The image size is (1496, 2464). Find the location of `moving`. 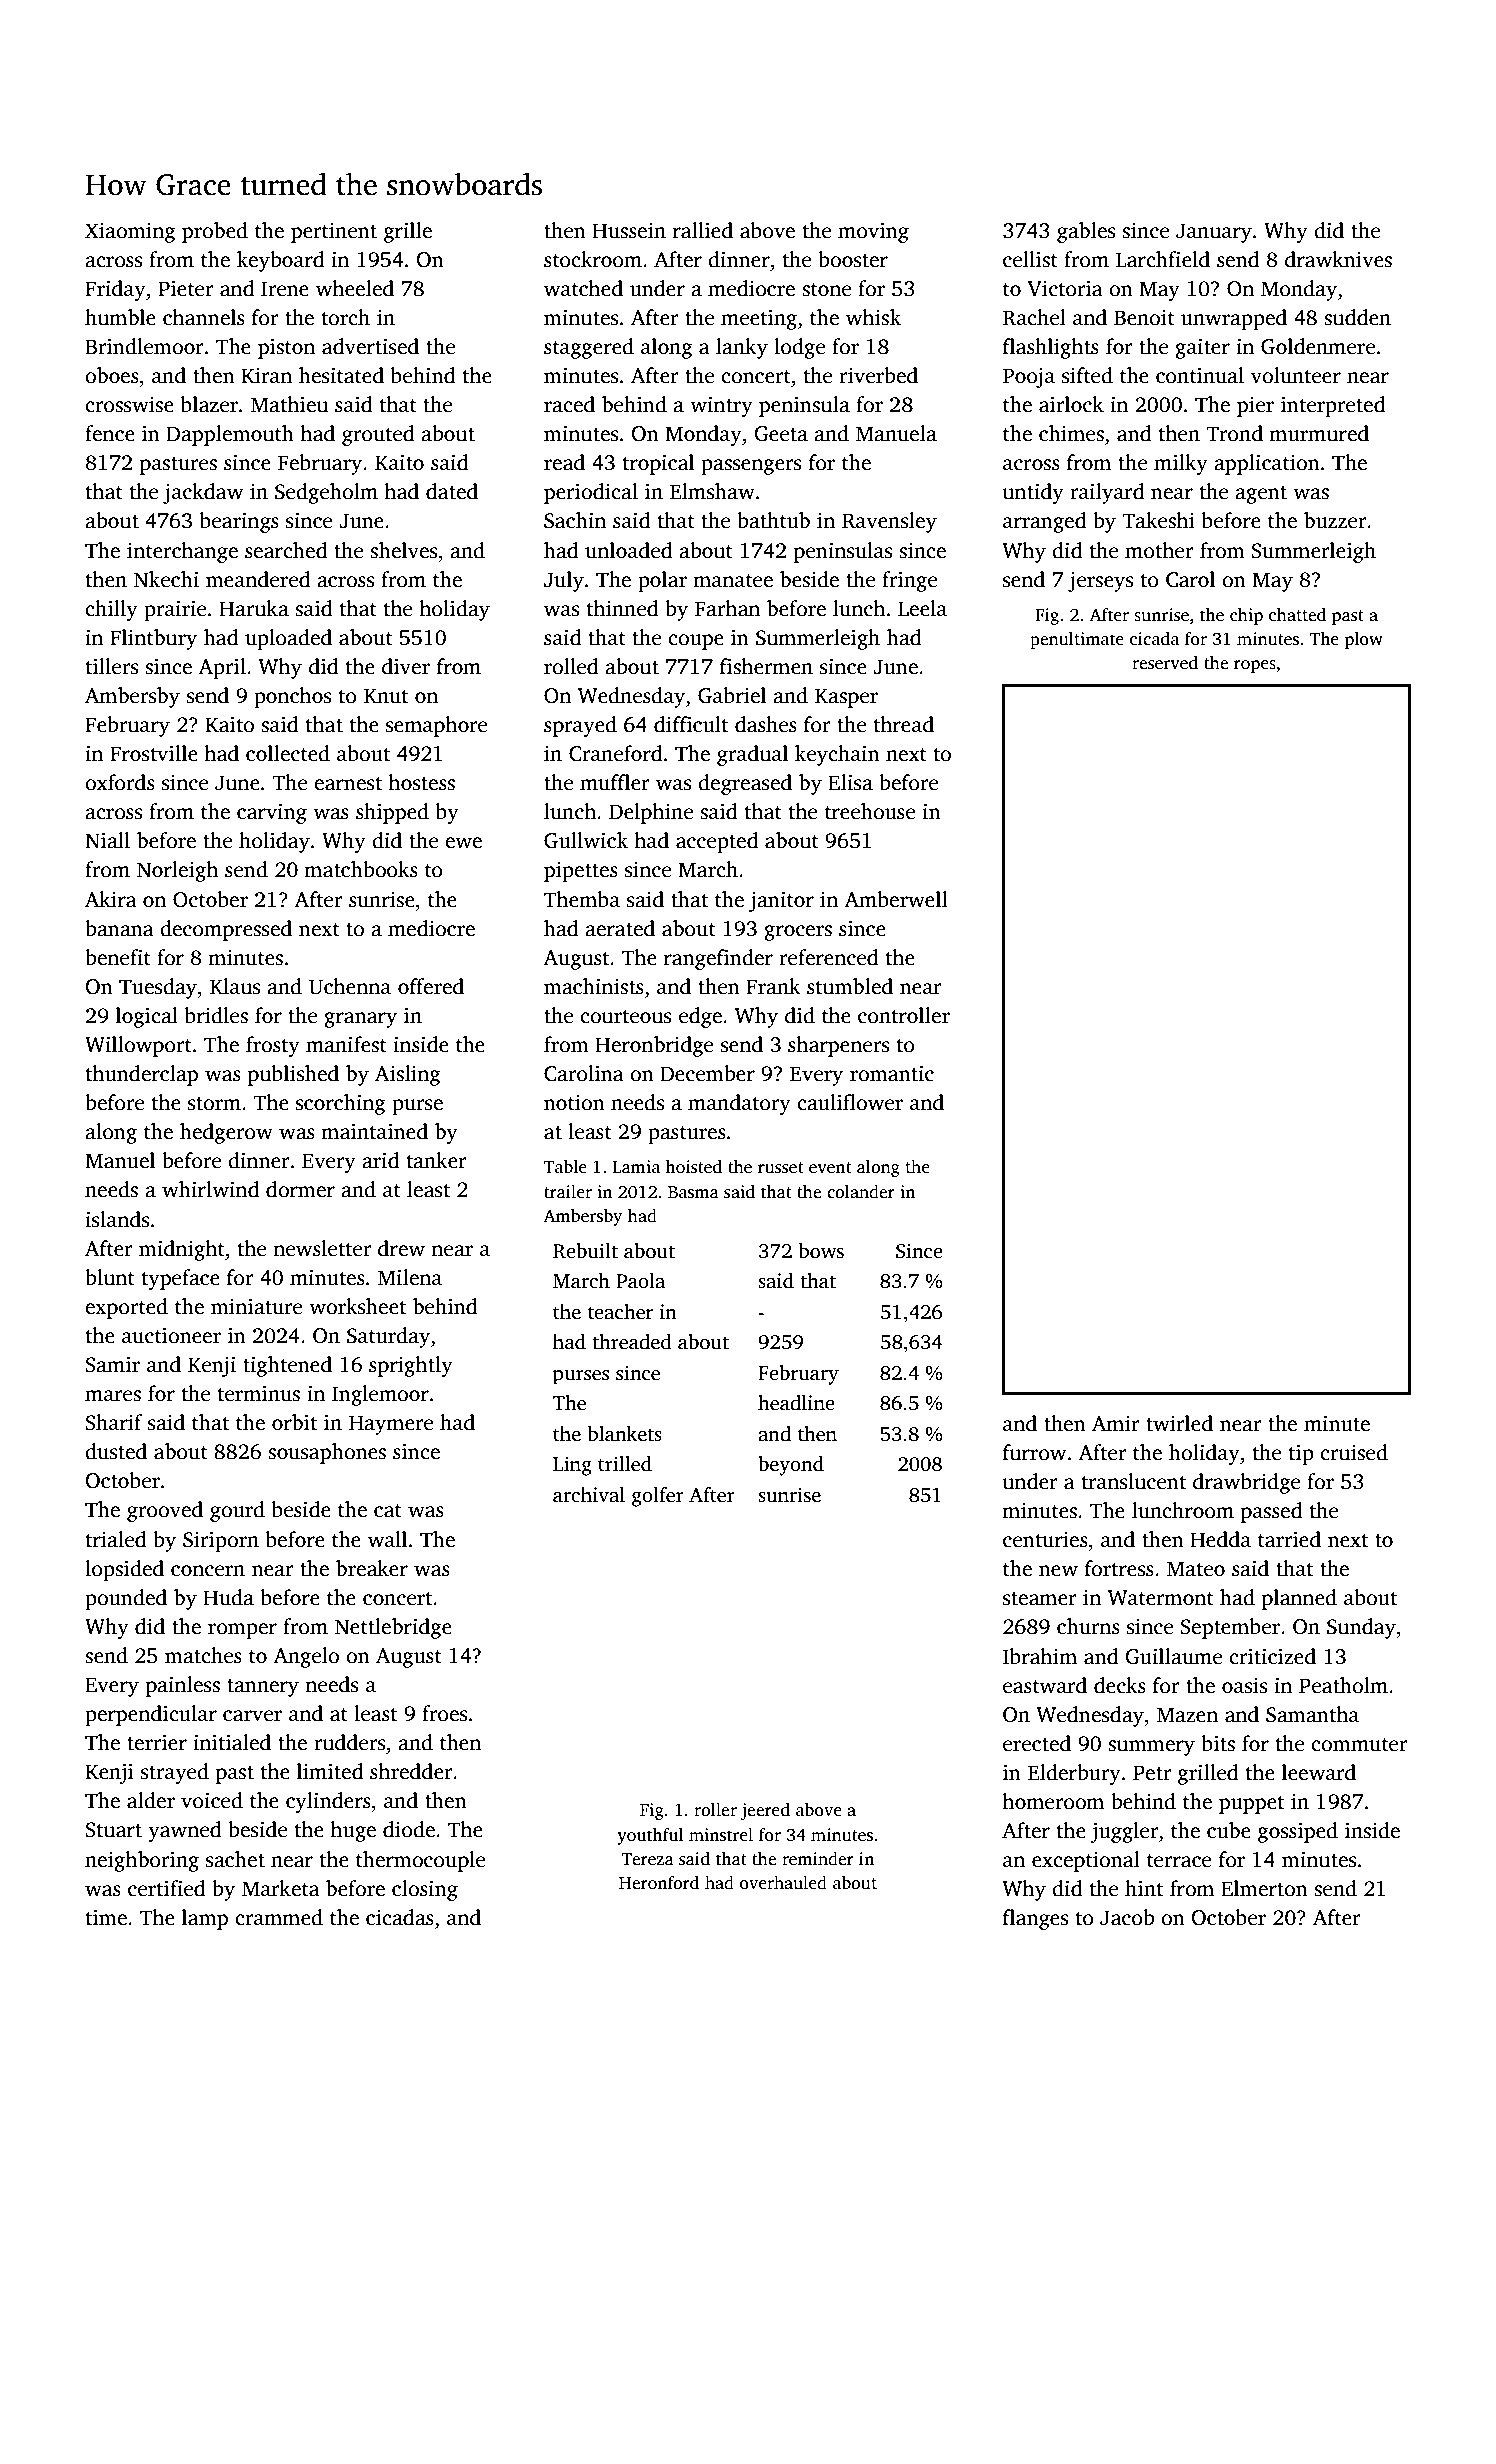

moving is located at coordinates (873, 232).
